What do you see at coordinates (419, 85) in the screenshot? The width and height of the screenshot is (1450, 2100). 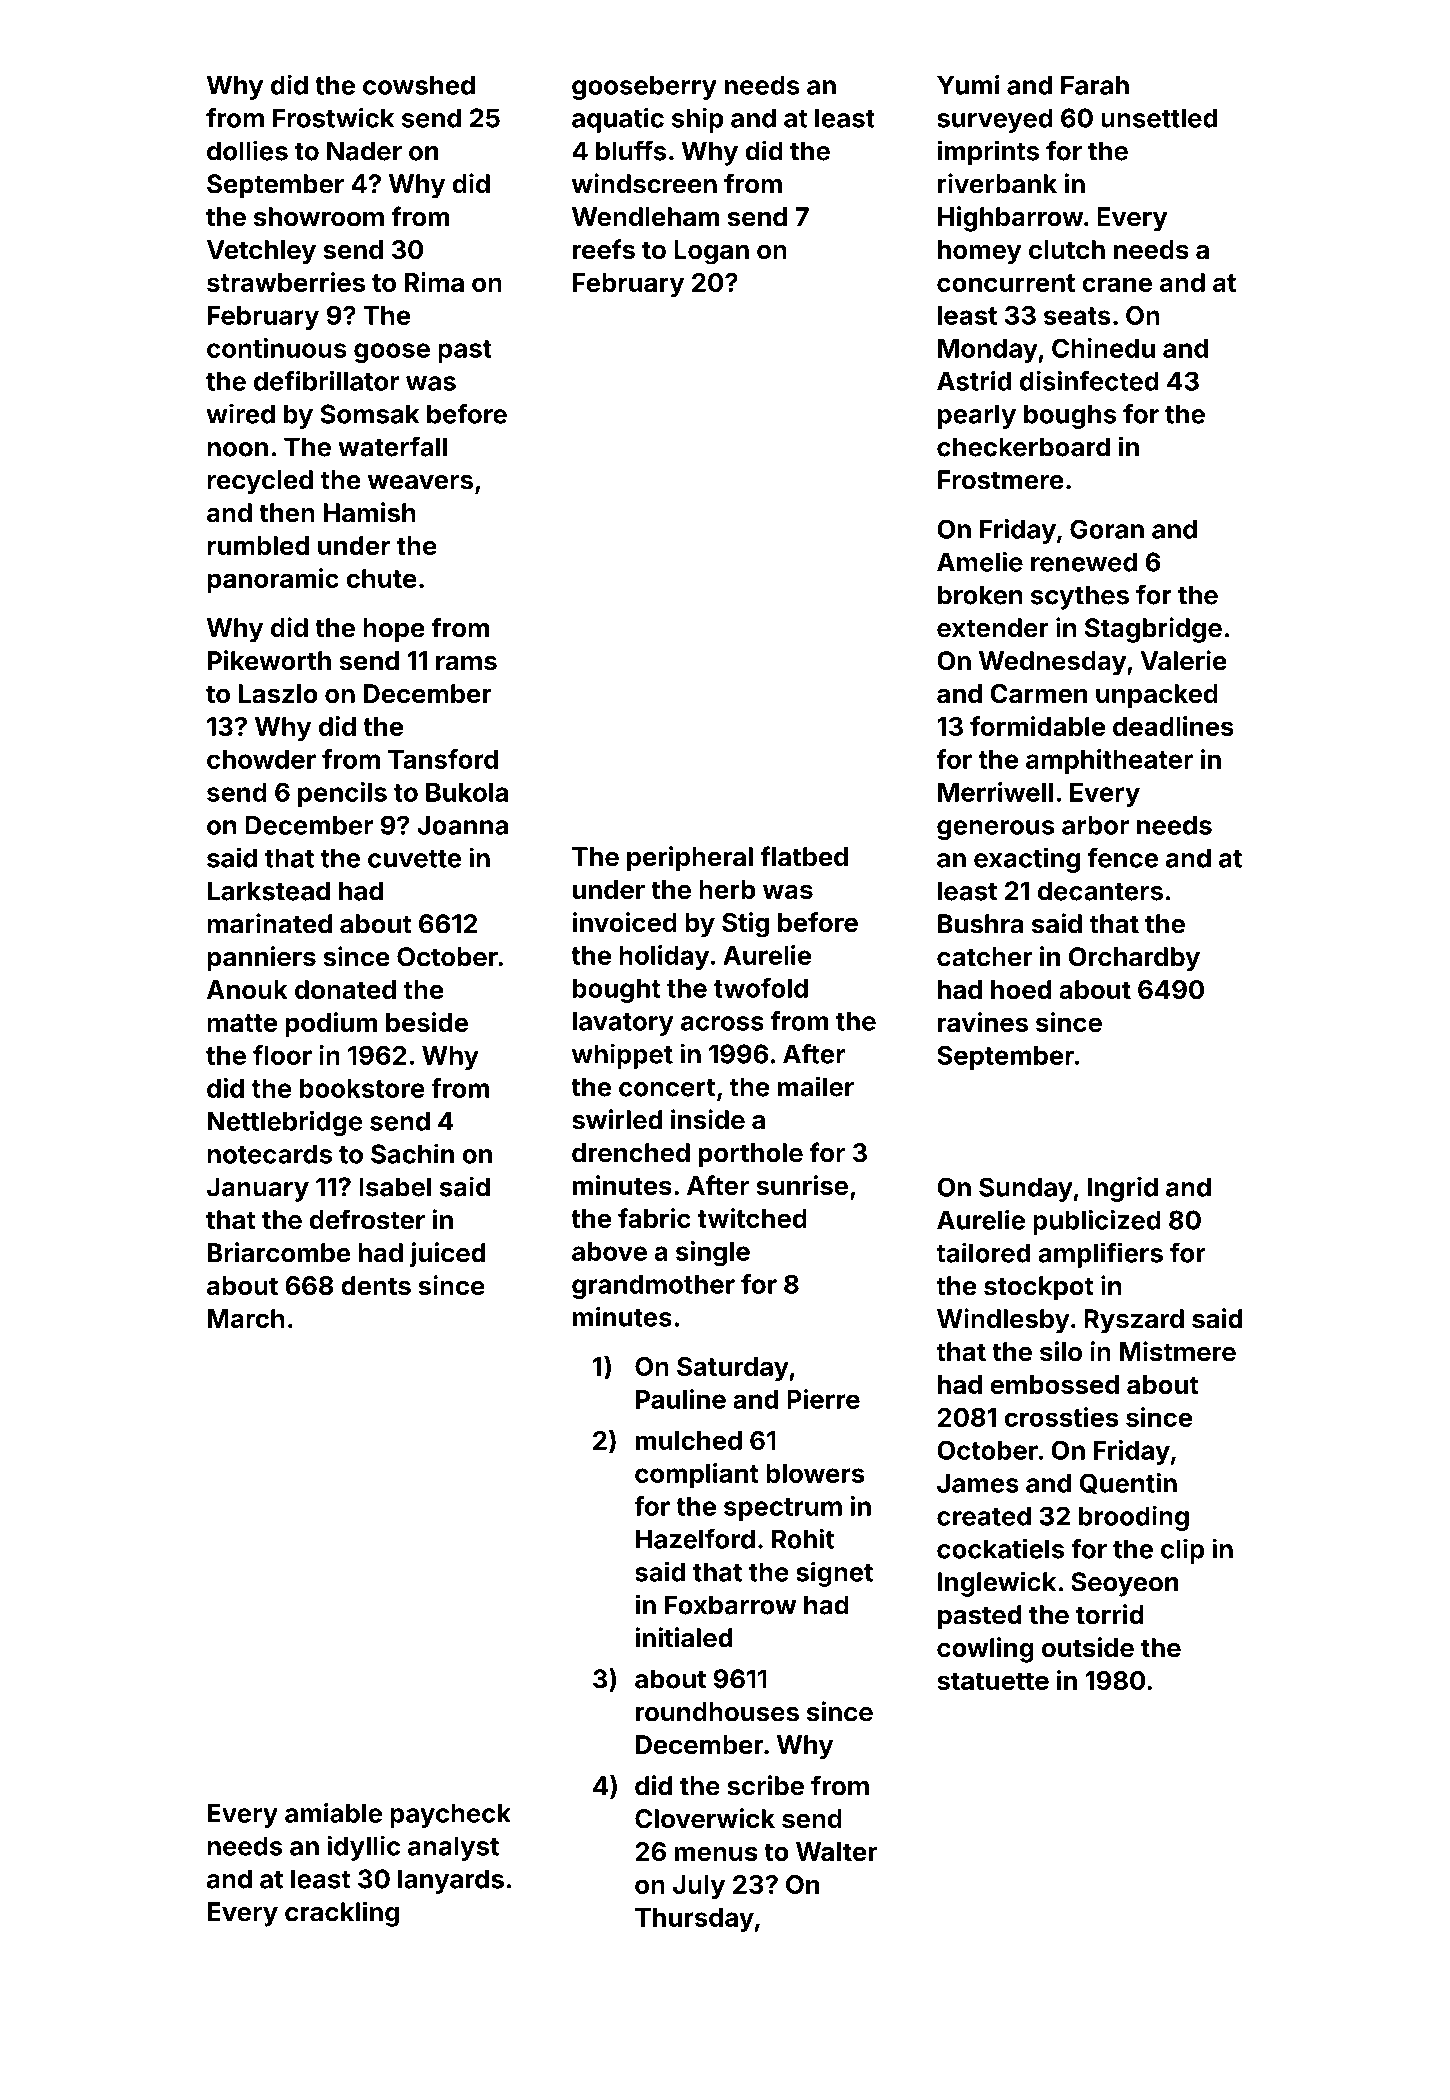 I see `cowshed` at bounding box center [419, 85].
